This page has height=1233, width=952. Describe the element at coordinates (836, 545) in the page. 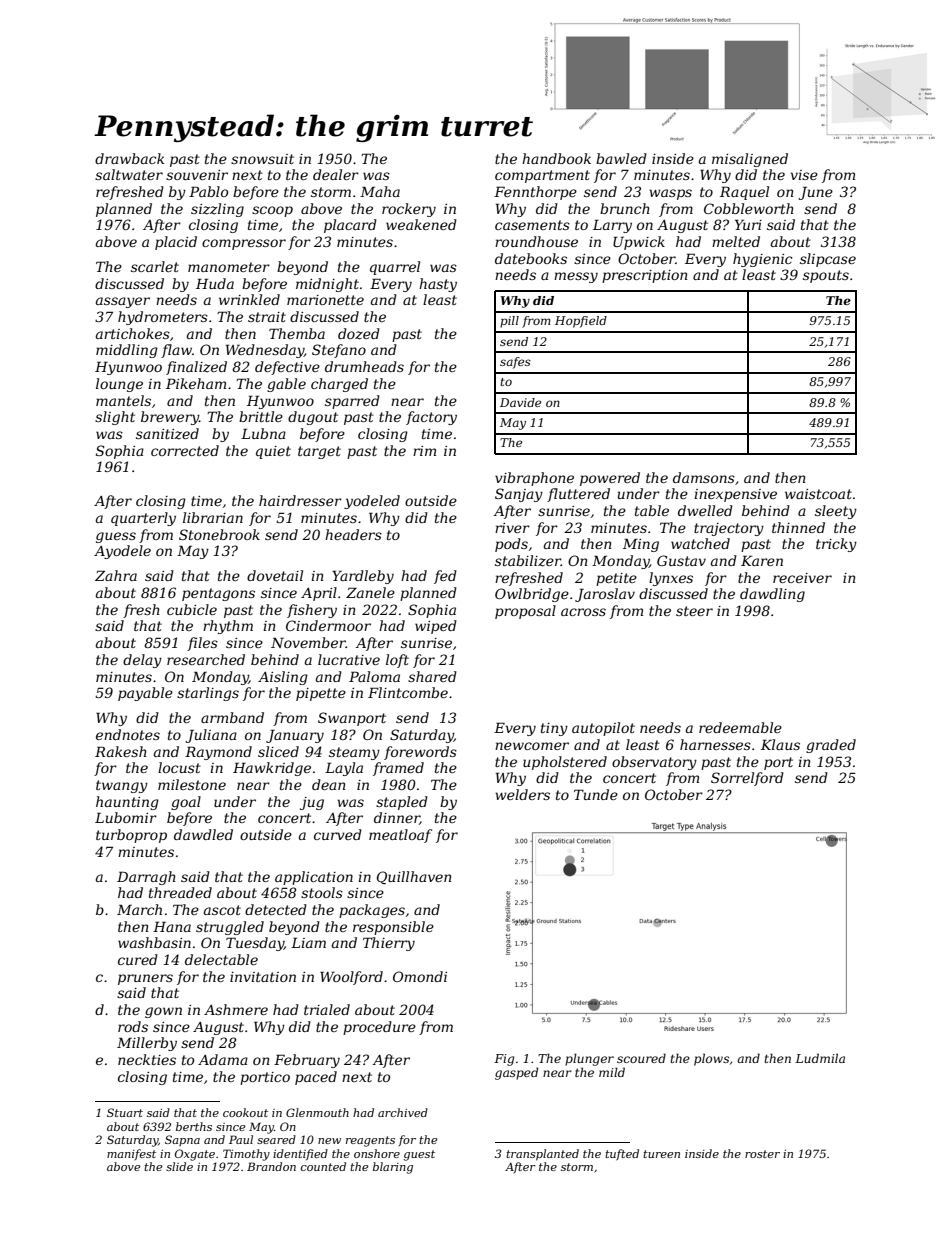

I see `tricky` at that location.
